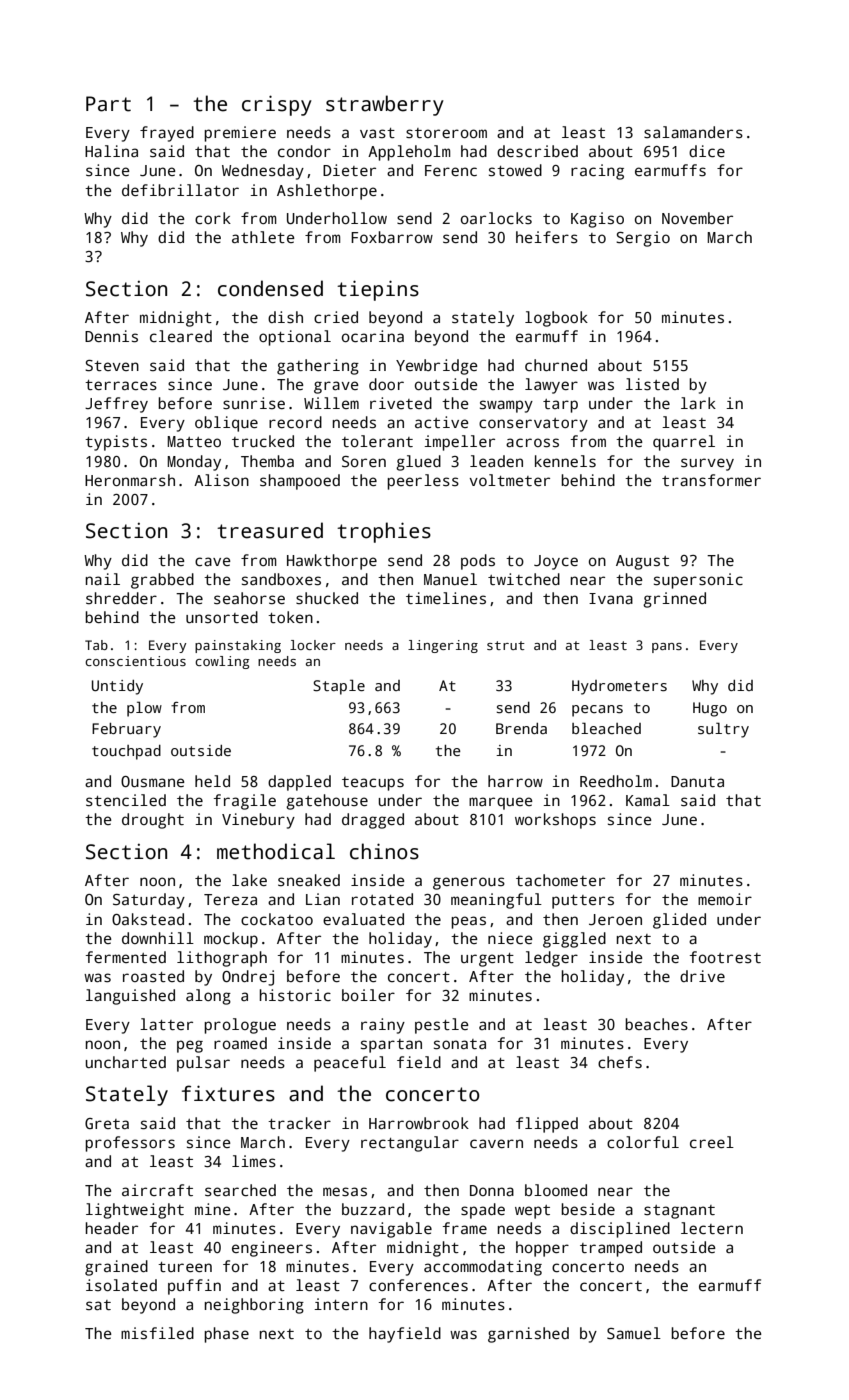 The width and height of the image is (849, 1400). What do you see at coordinates (560, 406) in the image?
I see `tarp` at bounding box center [560, 406].
